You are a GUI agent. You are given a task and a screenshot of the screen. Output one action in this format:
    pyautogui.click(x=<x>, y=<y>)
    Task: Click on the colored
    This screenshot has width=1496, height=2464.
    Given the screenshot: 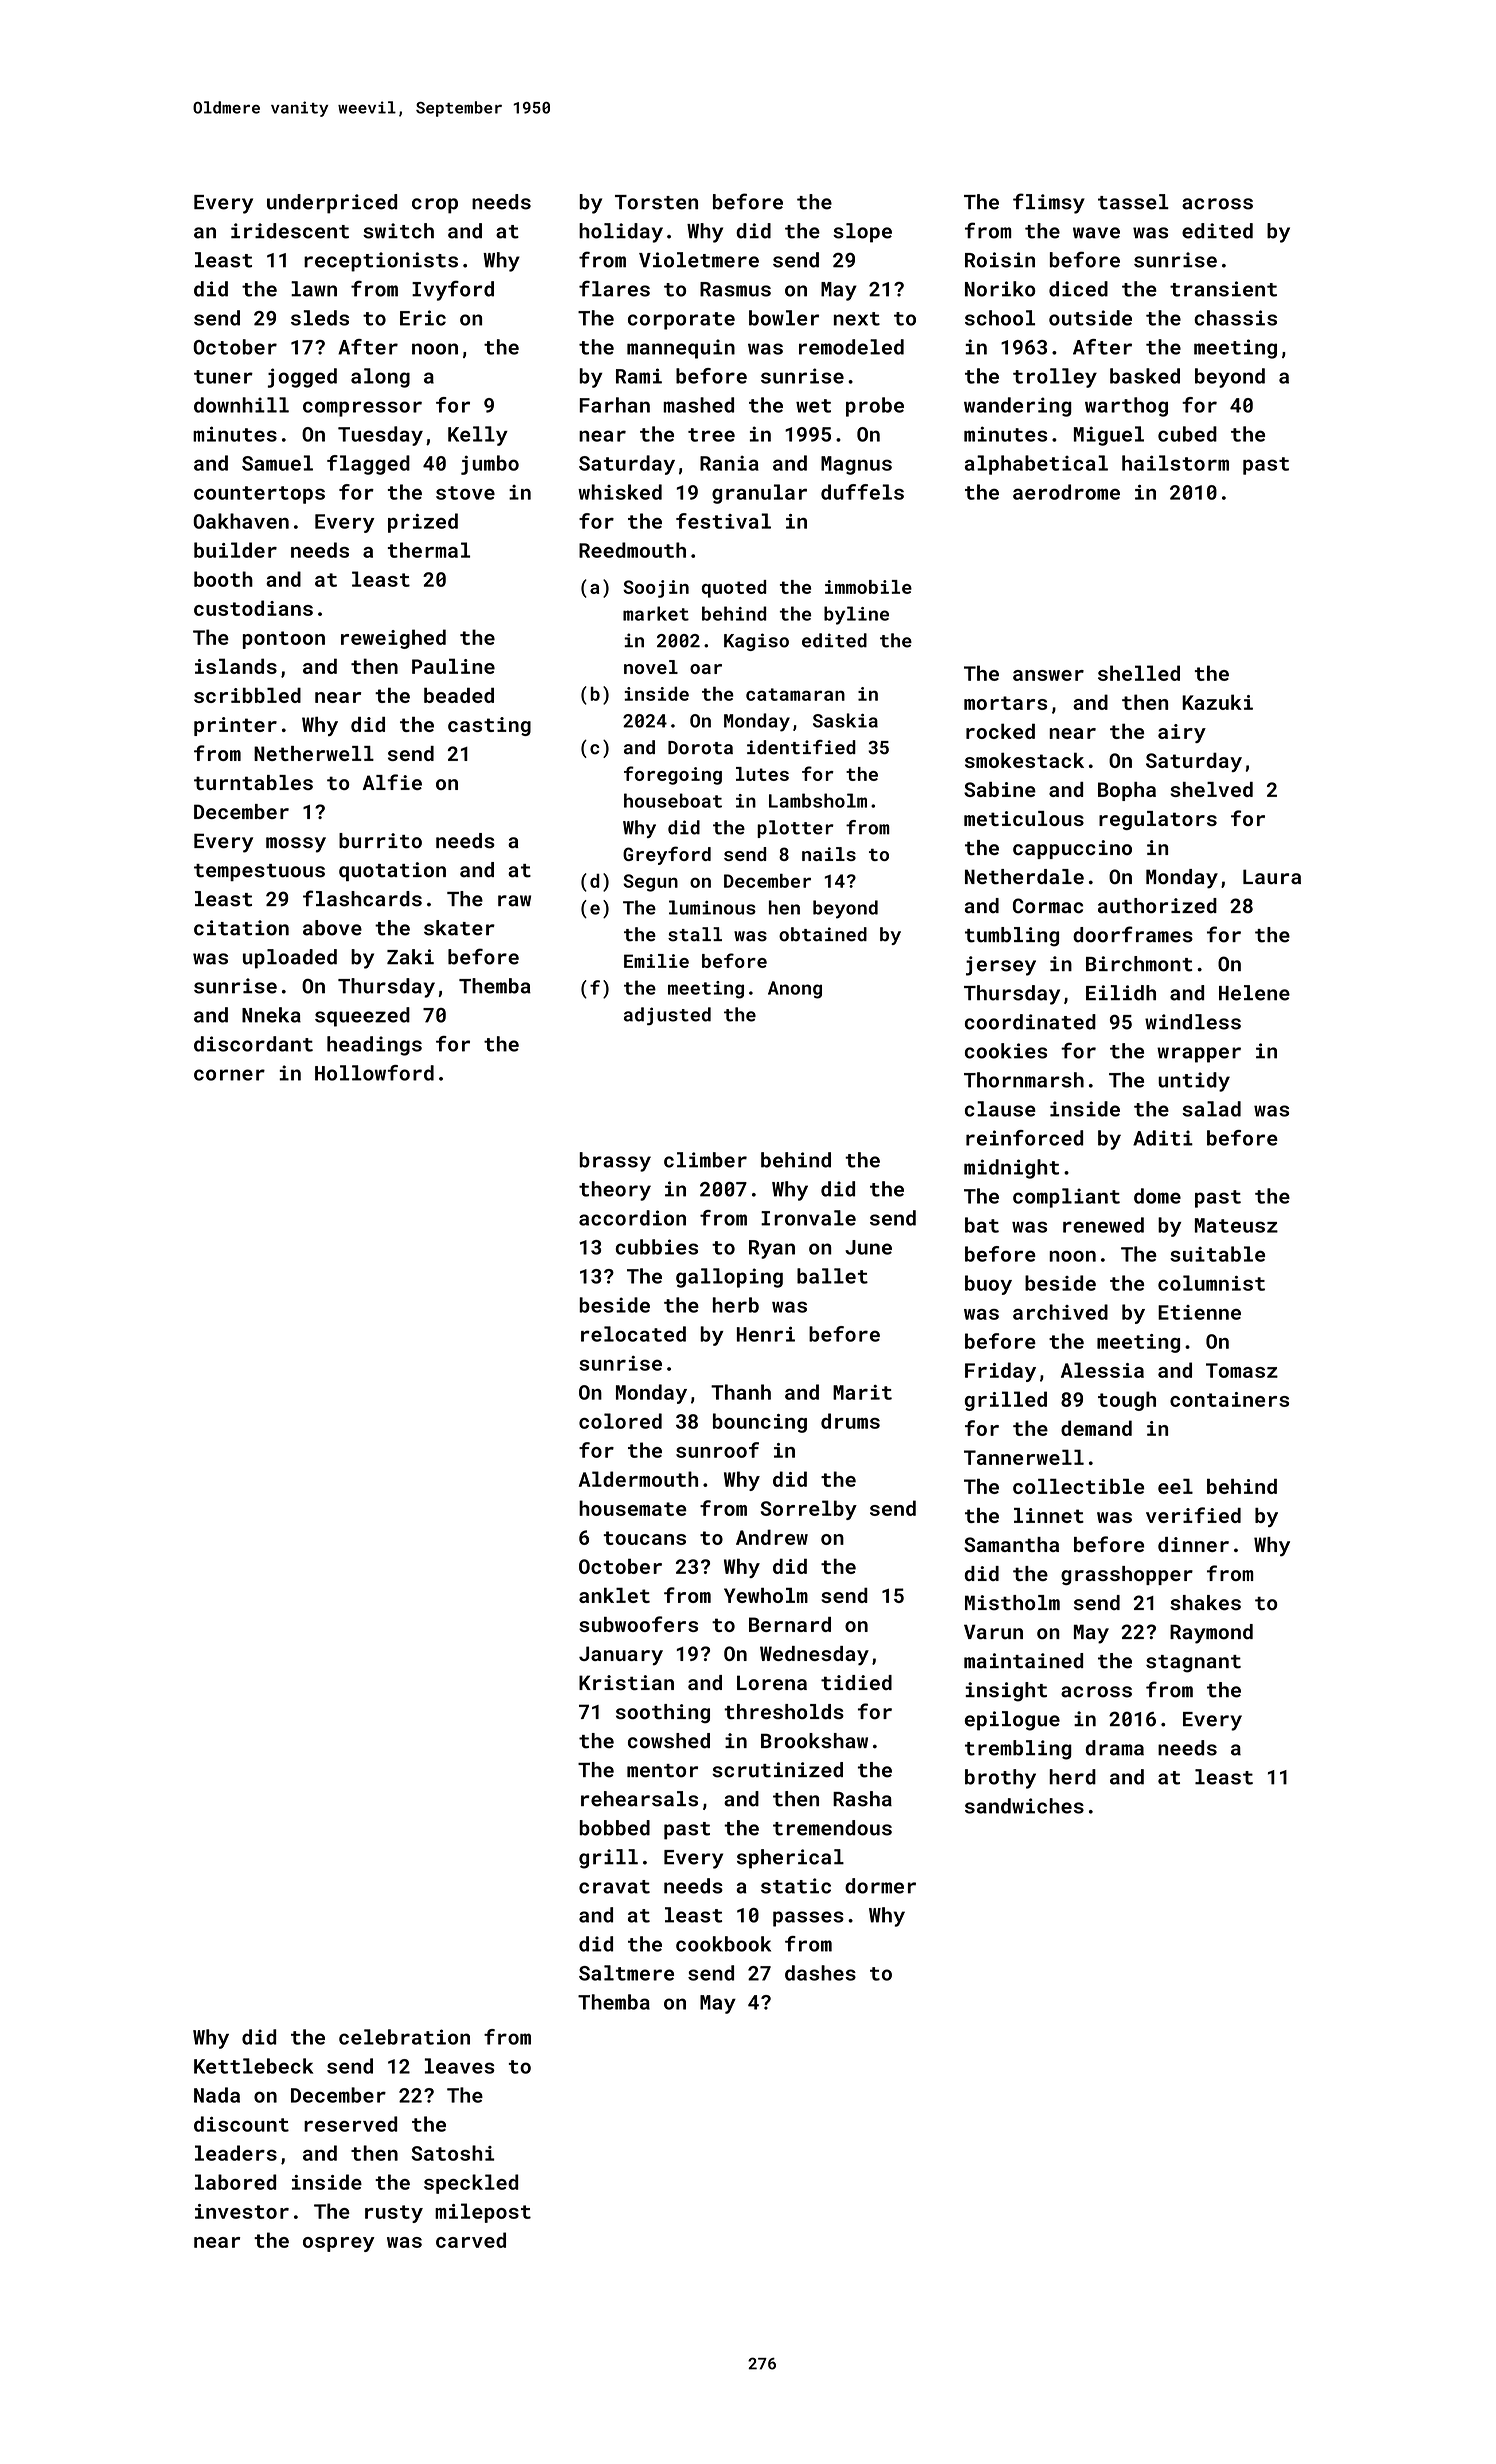 What is the action you would take?
    pyautogui.click(x=620, y=1421)
